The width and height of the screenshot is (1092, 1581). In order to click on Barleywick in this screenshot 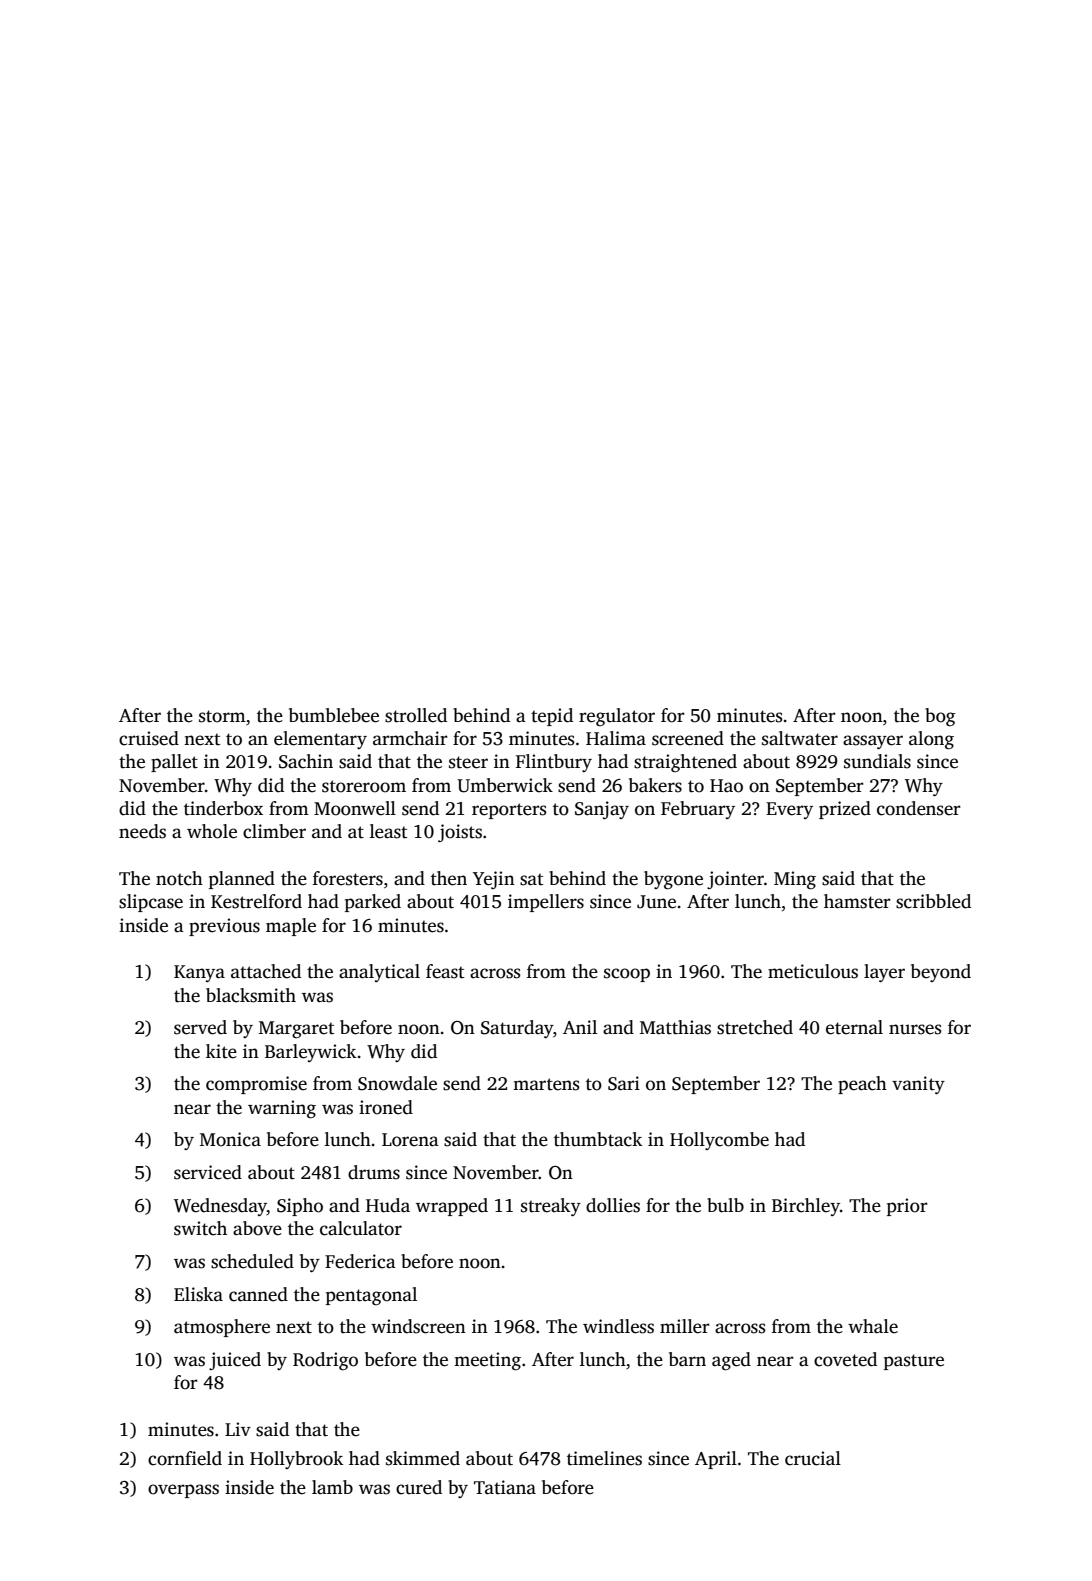, I will do `click(310, 1053)`.
